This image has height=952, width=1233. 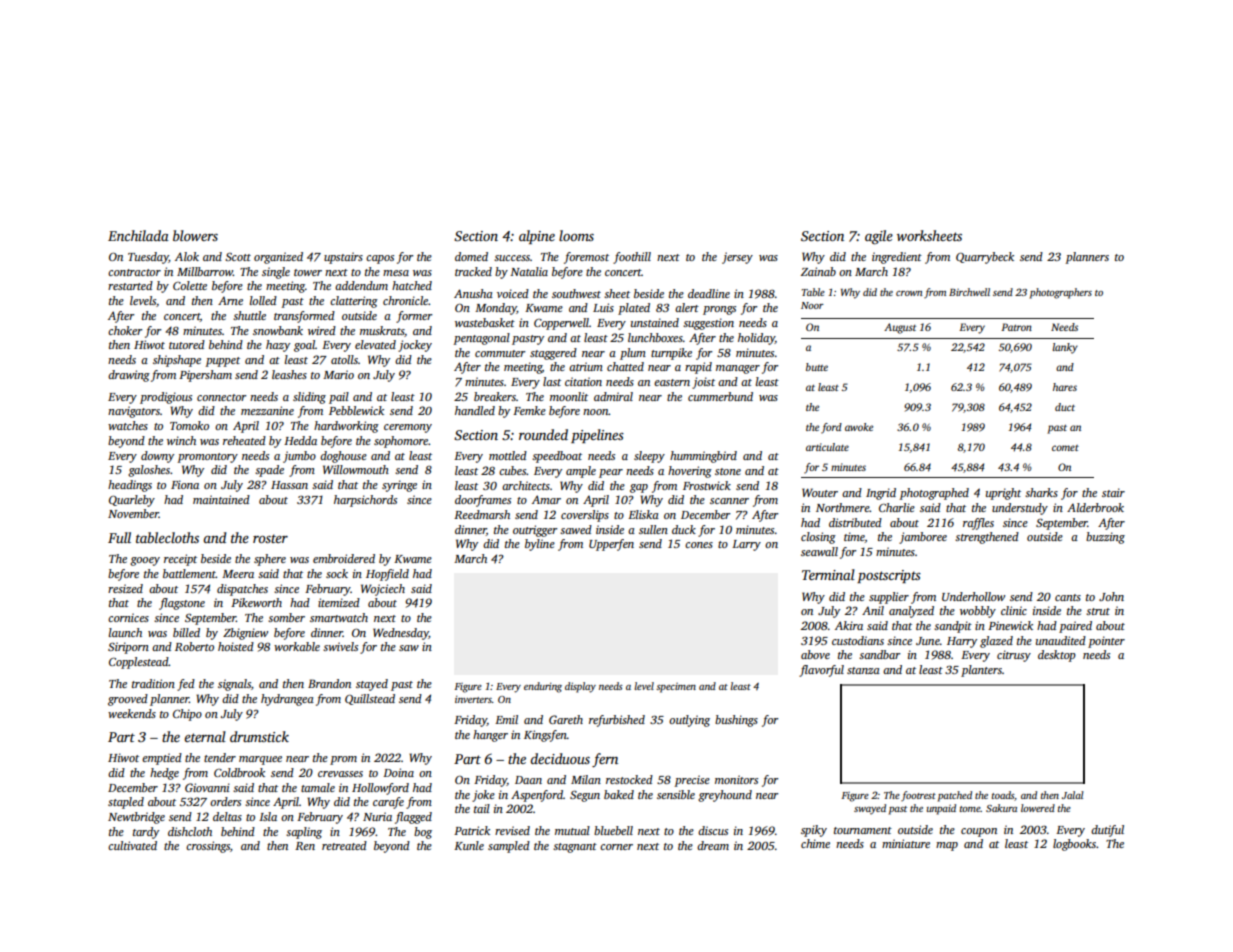 What do you see at coordinates (985, 258) in the image?
I see `Quarrybeck` at bounding box center [985, 258].
